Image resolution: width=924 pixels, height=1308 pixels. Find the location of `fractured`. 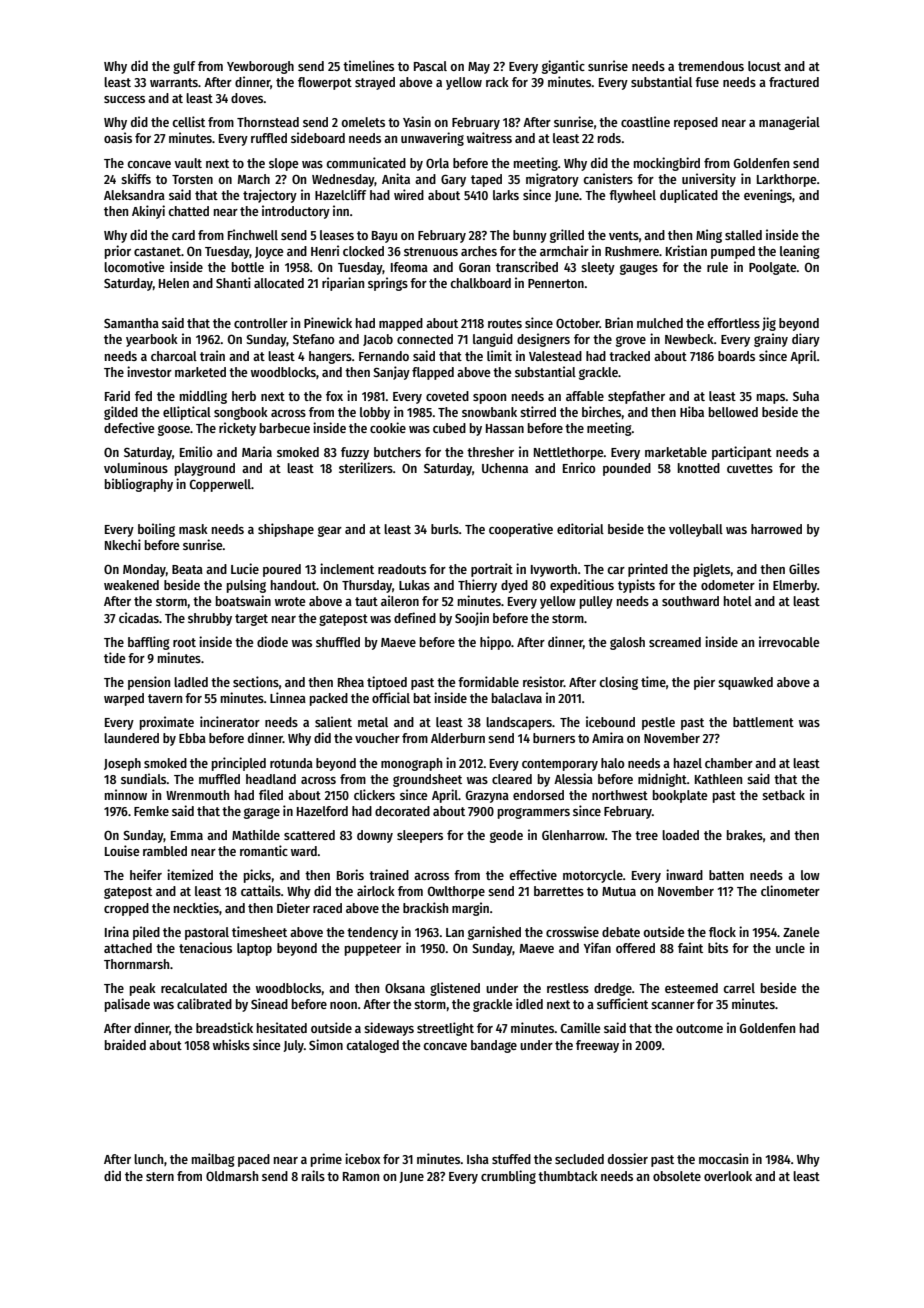

fractured is located at coordinates (794, 82).
